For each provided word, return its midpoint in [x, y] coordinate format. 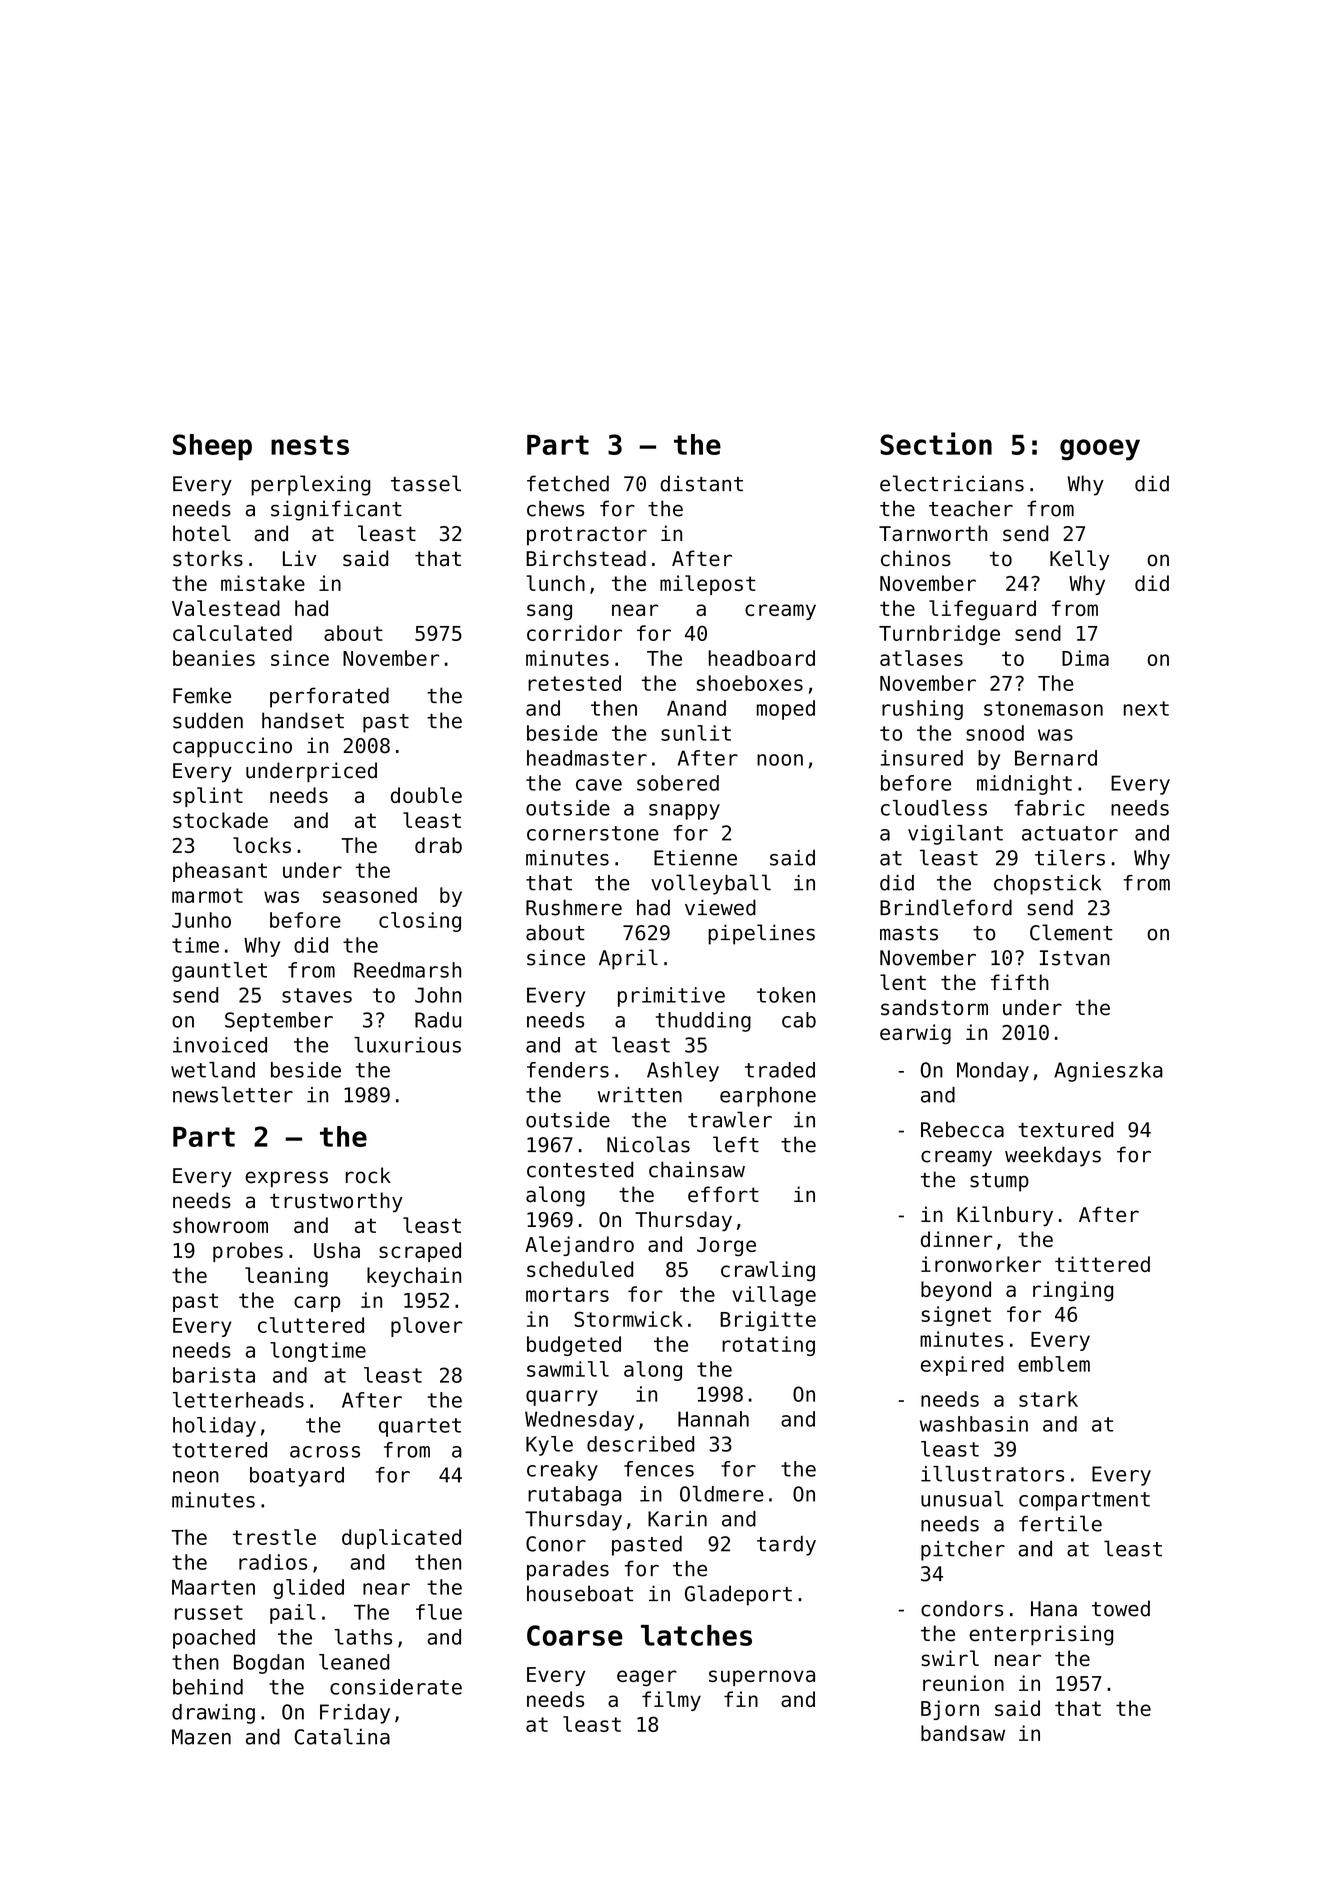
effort [723, 1194]
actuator [1070, 833]
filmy [671, 1701]
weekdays [1053, 1156]
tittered [1102, 1264]
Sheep [212, 447]
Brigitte [768, 1321]
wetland [213, 1070]
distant [701, 483]
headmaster [587, 758]
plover [426, 1327]
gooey [1100, 450]
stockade [220, 820]
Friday [355, 1714]
